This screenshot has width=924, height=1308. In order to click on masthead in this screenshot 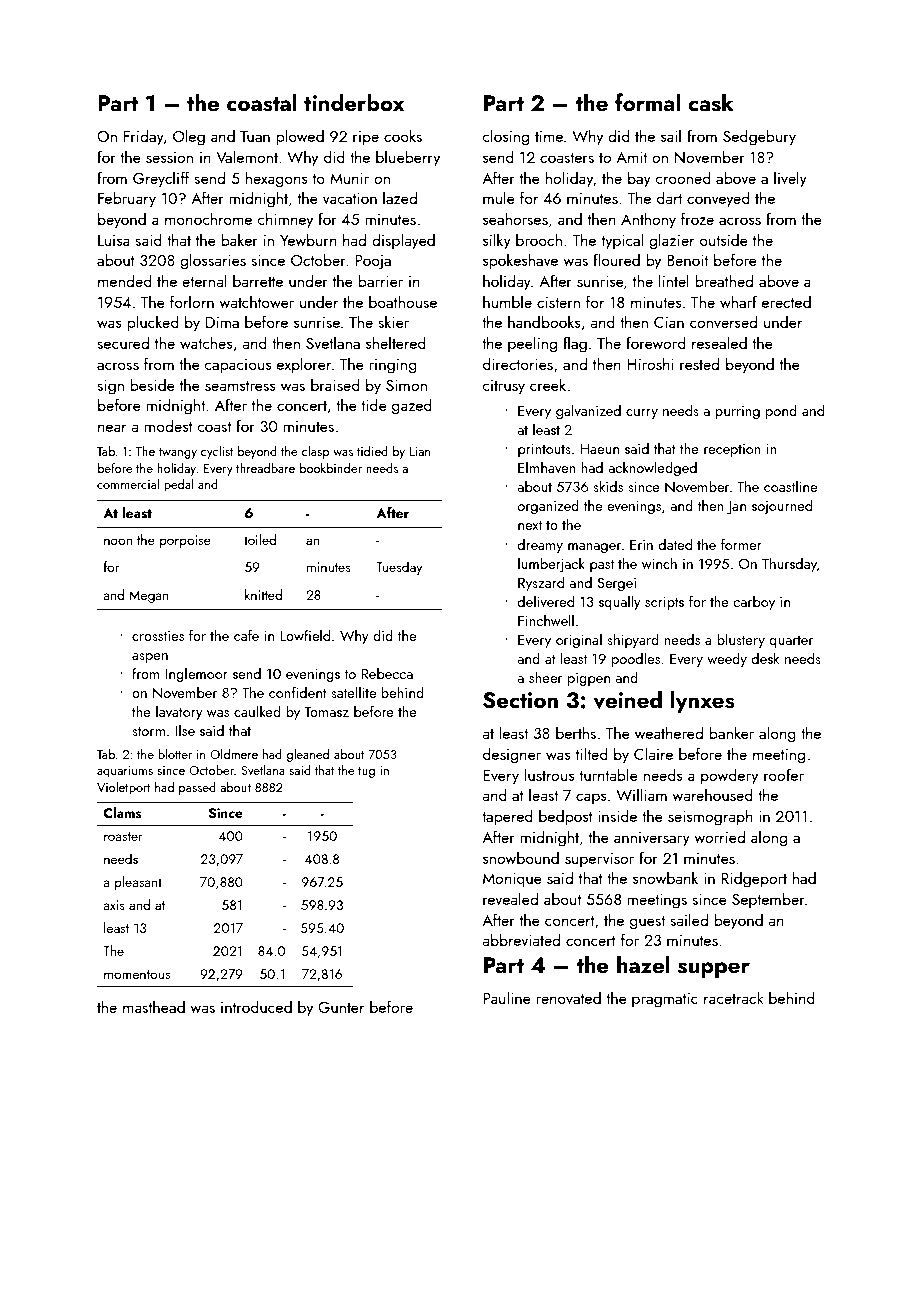, I will do `click(154, 1006)`.
